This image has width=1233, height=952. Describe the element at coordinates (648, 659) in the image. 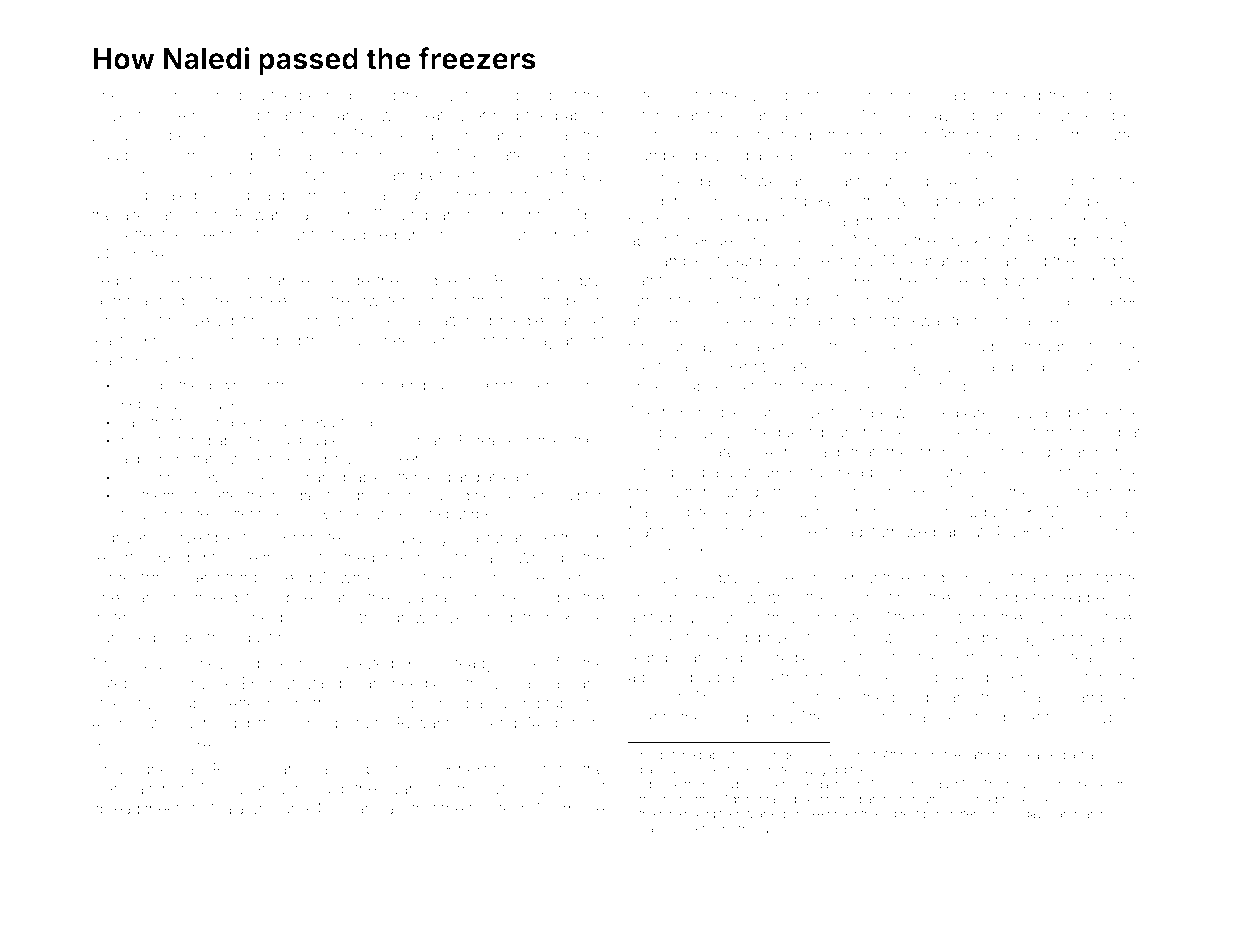

I see `Sigrid` at that location.
